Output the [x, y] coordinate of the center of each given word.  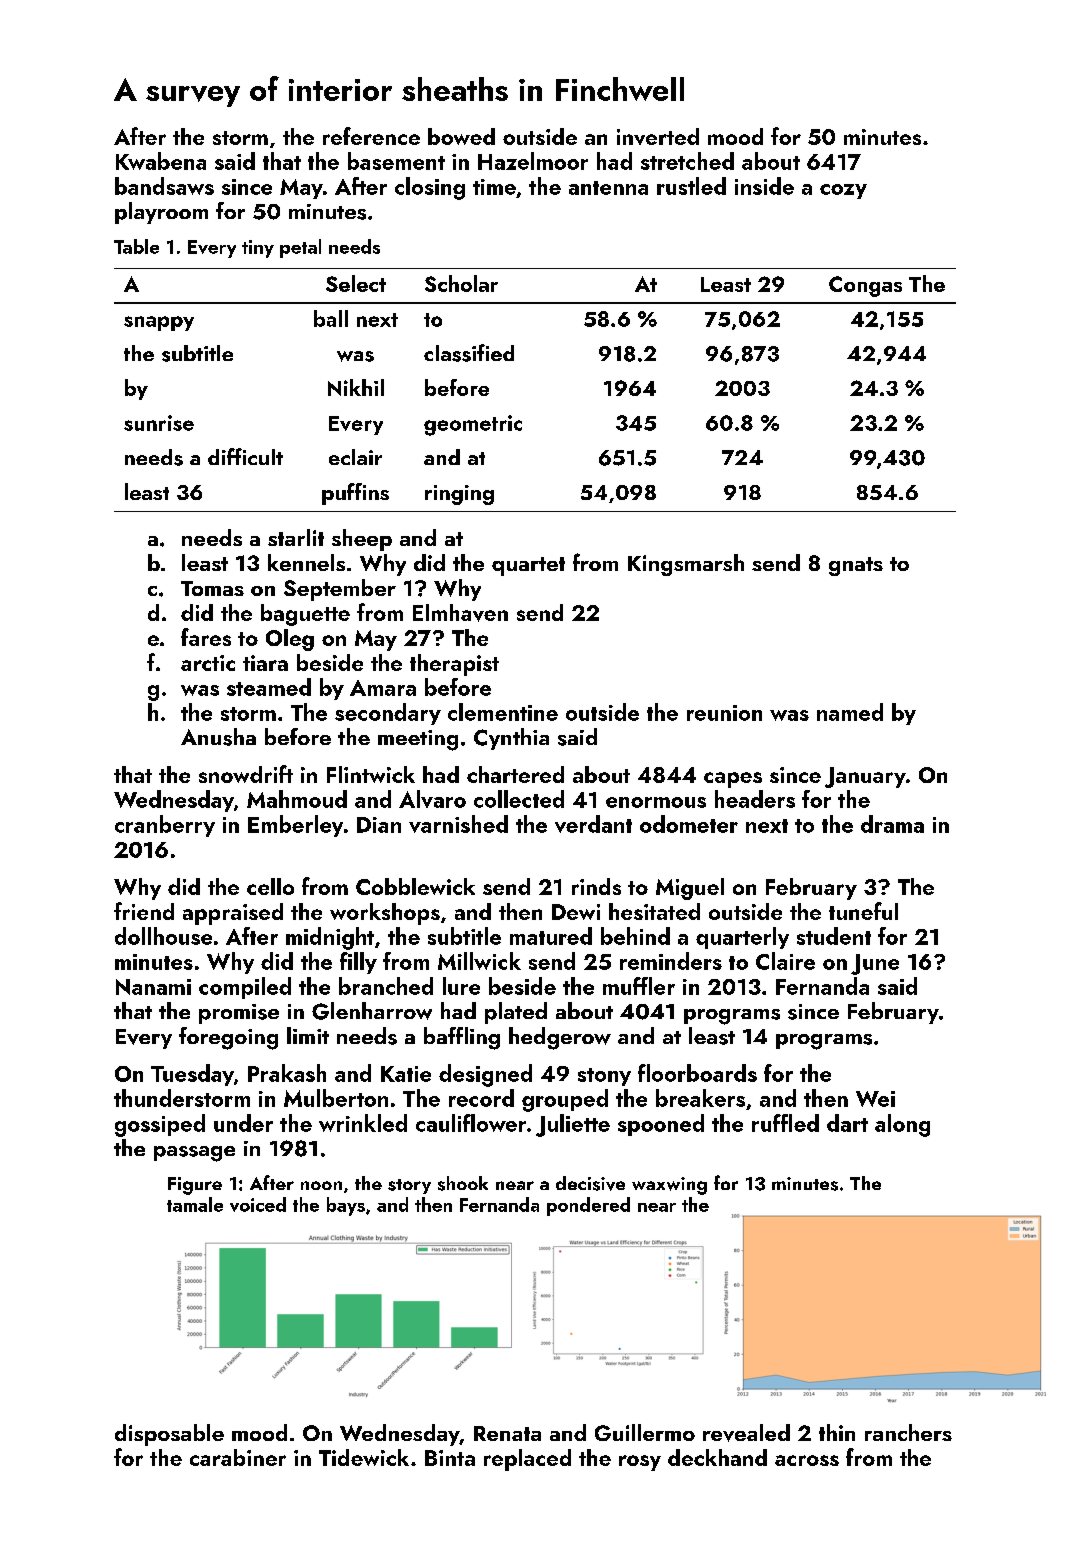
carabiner [238, 1457]
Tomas [212, 588]
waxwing [669, 1186]
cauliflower [471, 1123]
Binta [450, 1458]
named [850, 712]
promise [239, 1014]
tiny [258, 249]
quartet [528, 566]
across [807, 1460]
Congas [865, 286]
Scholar [461, 283]
